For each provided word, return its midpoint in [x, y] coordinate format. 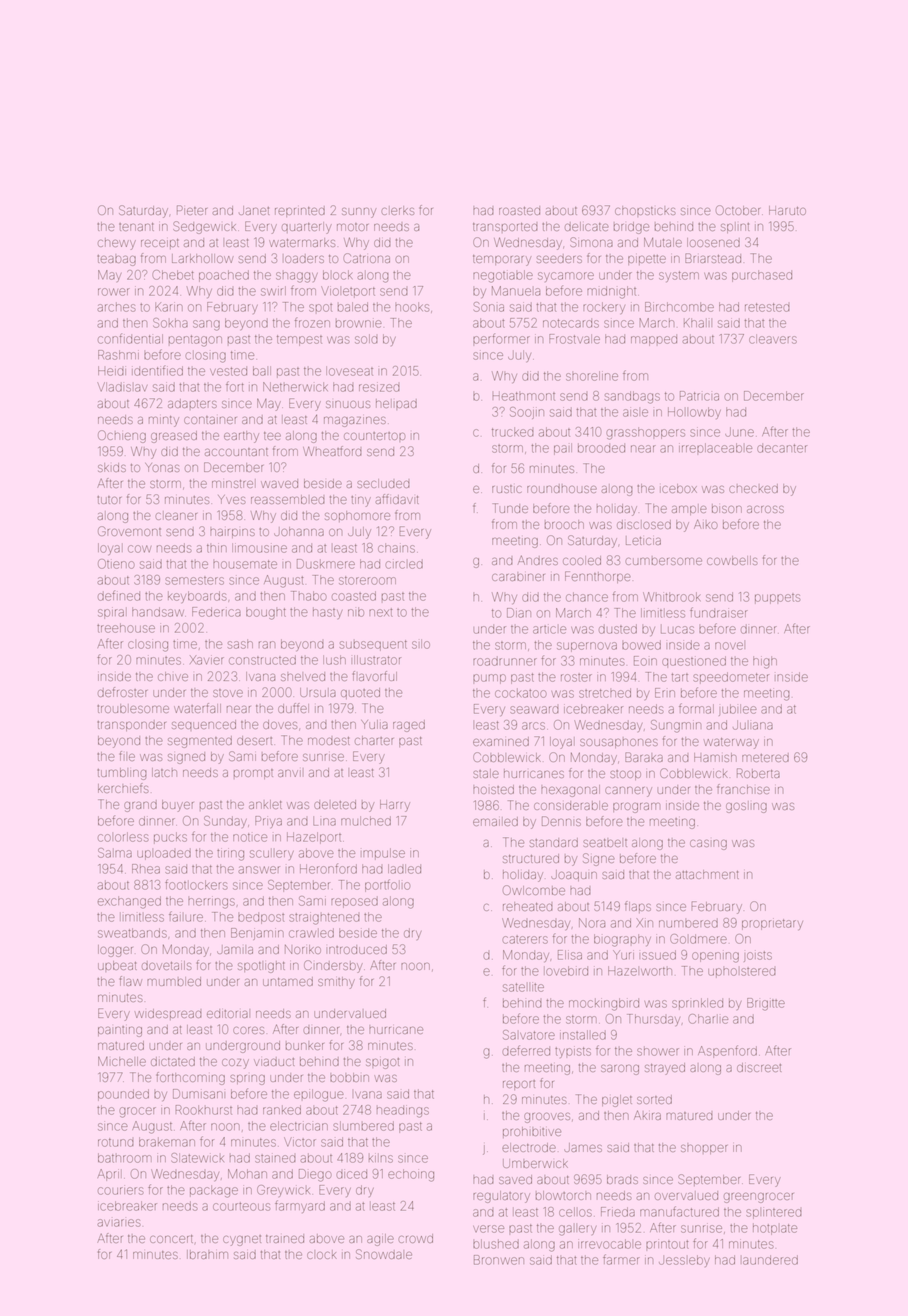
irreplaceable [715, 448]
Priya [268, 822]
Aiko [706, 524]
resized [379, 388]
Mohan [247, 1174]
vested [228, 371]
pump [489, 679]
